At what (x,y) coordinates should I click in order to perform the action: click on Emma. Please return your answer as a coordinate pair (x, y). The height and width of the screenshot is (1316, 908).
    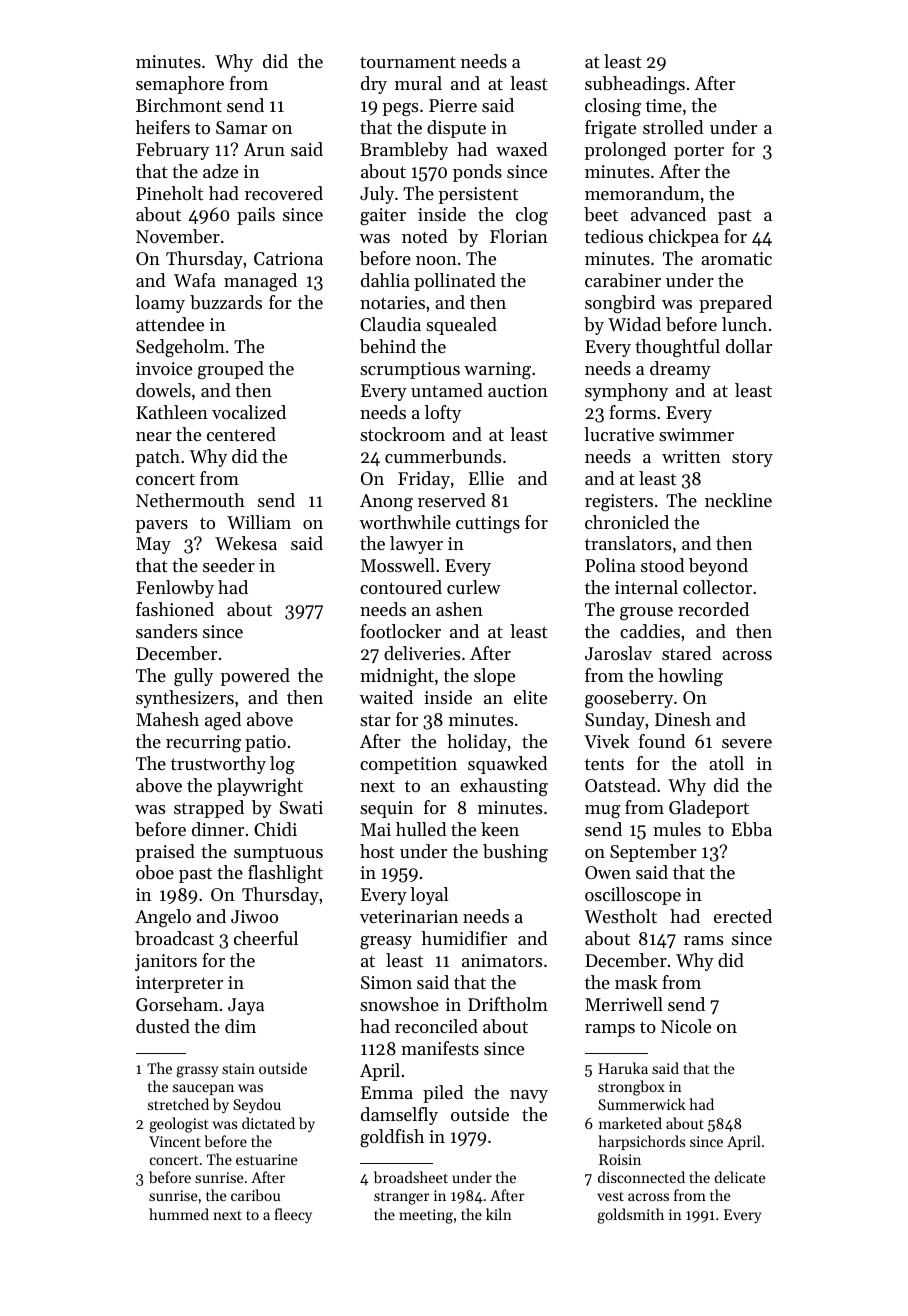
    Looking at the image, I should click on (387, 1092).
